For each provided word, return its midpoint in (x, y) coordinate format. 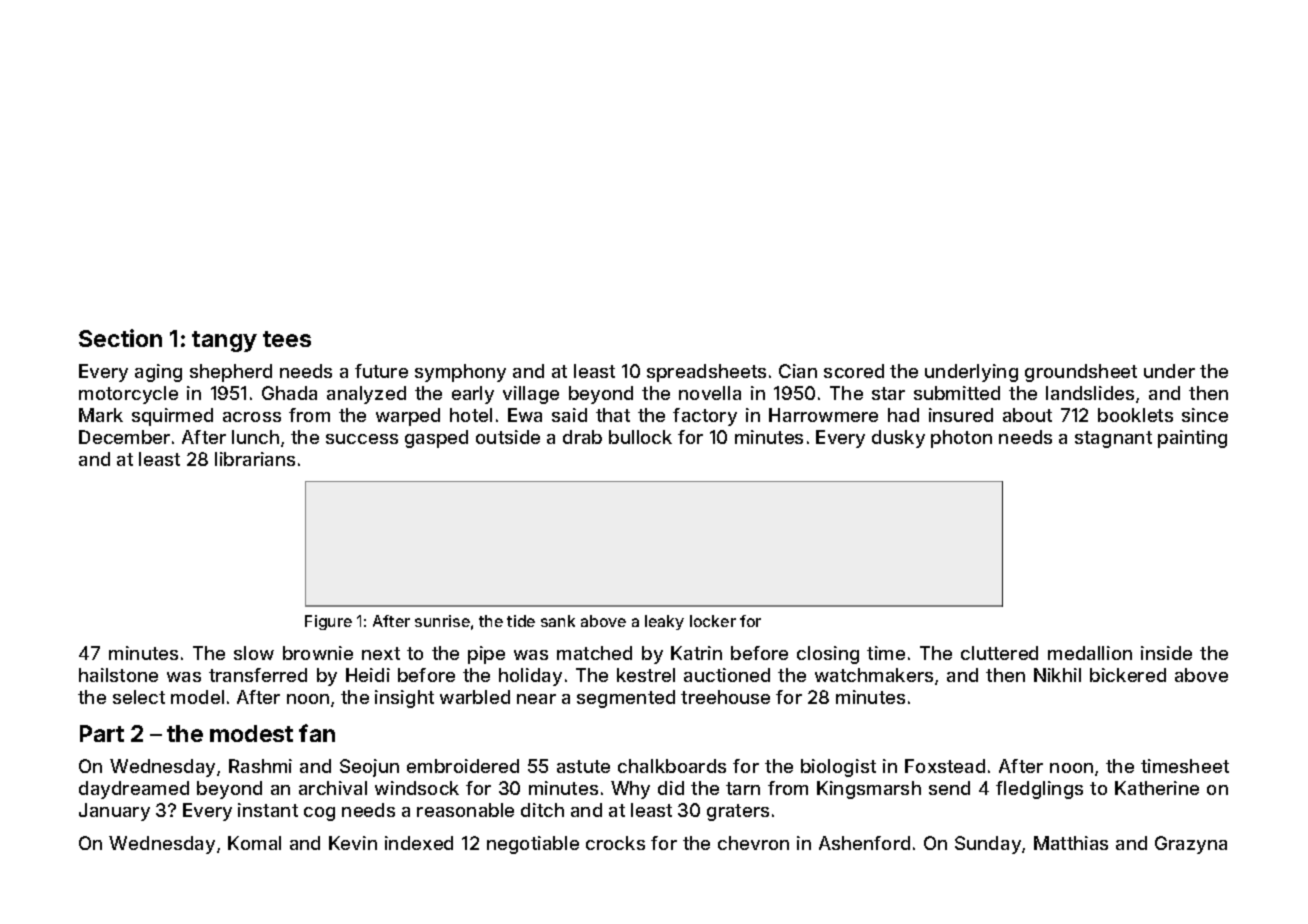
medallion (1090, 653)
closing (828, 655)
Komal (254, 843)
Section (120, 338)
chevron (753, 843)
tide (521, 621)
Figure (328, 622)
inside (1166, 653)
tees (287, 339)
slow (254, 653)
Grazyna (1191, 845)
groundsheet (1081, 373)
